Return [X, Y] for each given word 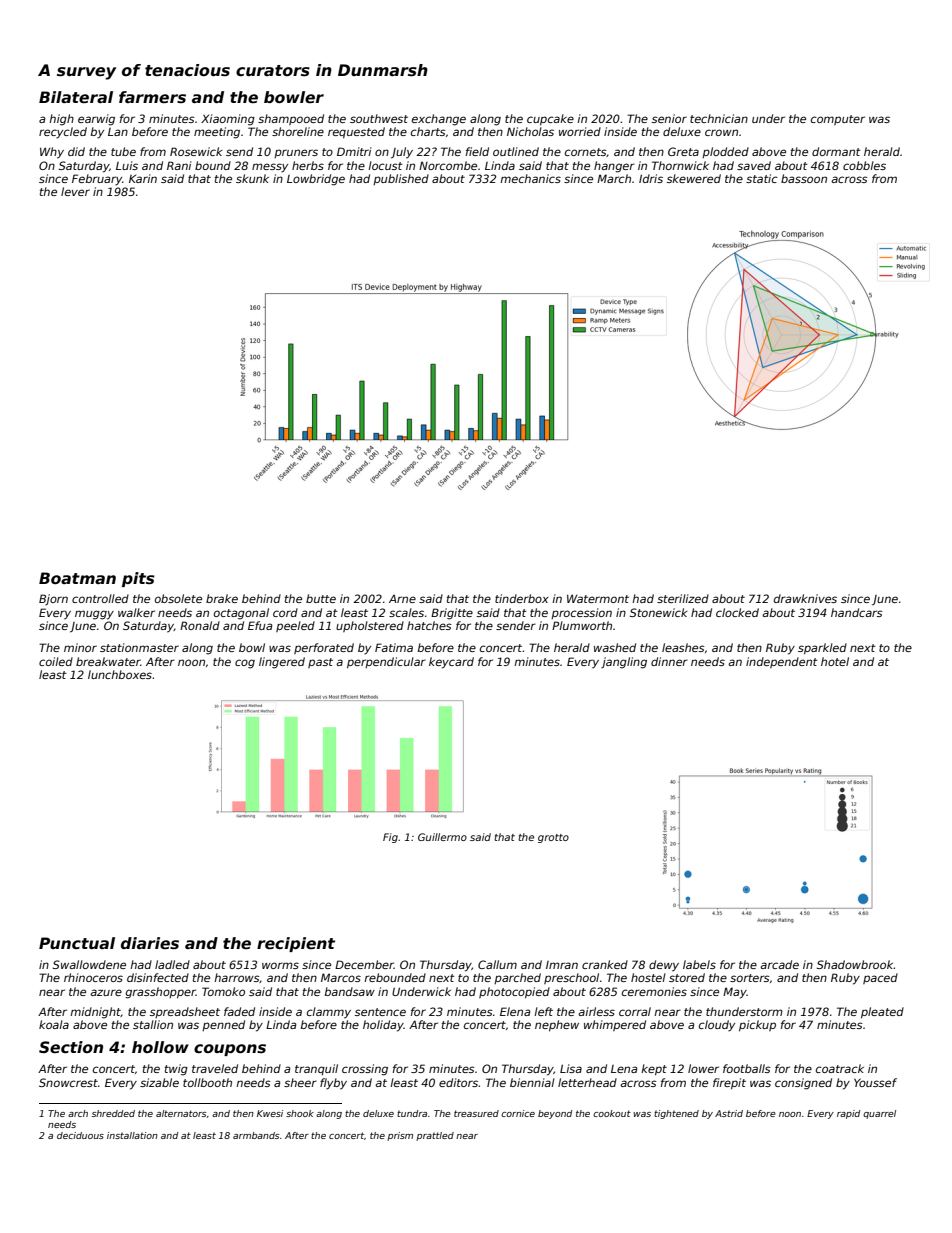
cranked [605, 964]
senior [669, 118]
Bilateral [76, 97]
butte [321, 598]
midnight [95, 1013]
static [762, 178]
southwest [379, 118]
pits [138, 579]
